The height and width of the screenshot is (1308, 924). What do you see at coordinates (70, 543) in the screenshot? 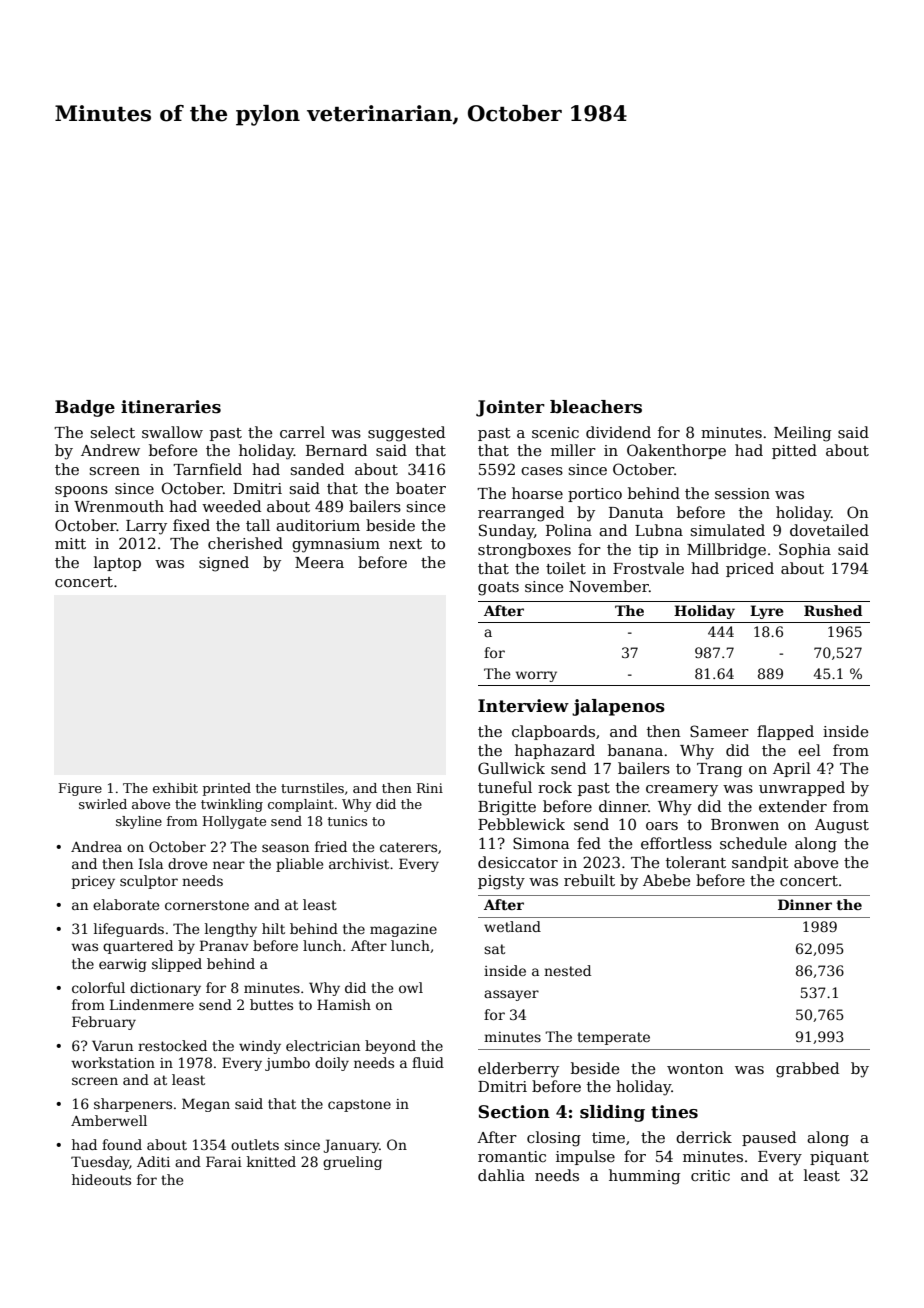
I see `mitt` at bounding box center [70, 543].
